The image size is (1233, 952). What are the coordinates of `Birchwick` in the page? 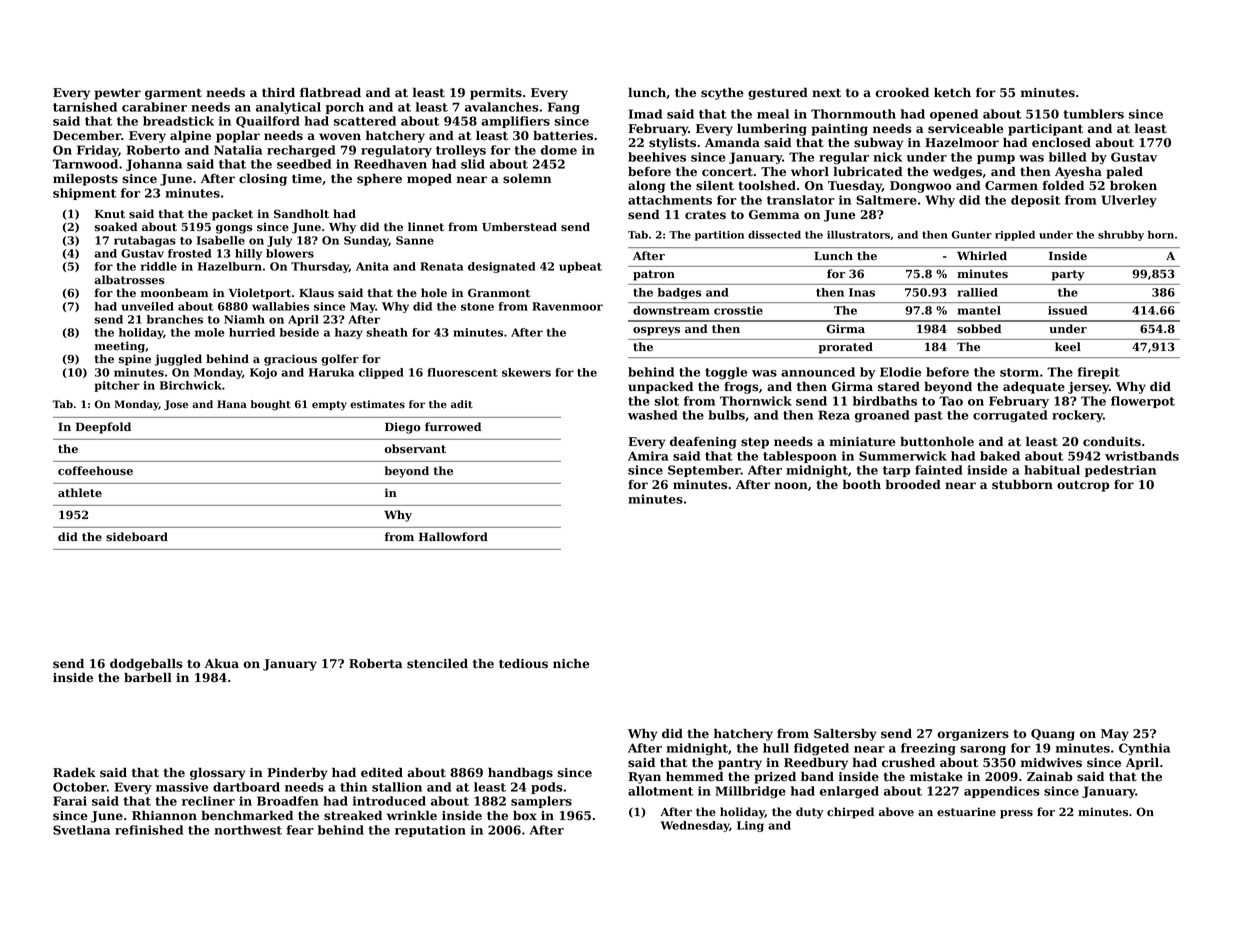 It's located at (191, 385).
